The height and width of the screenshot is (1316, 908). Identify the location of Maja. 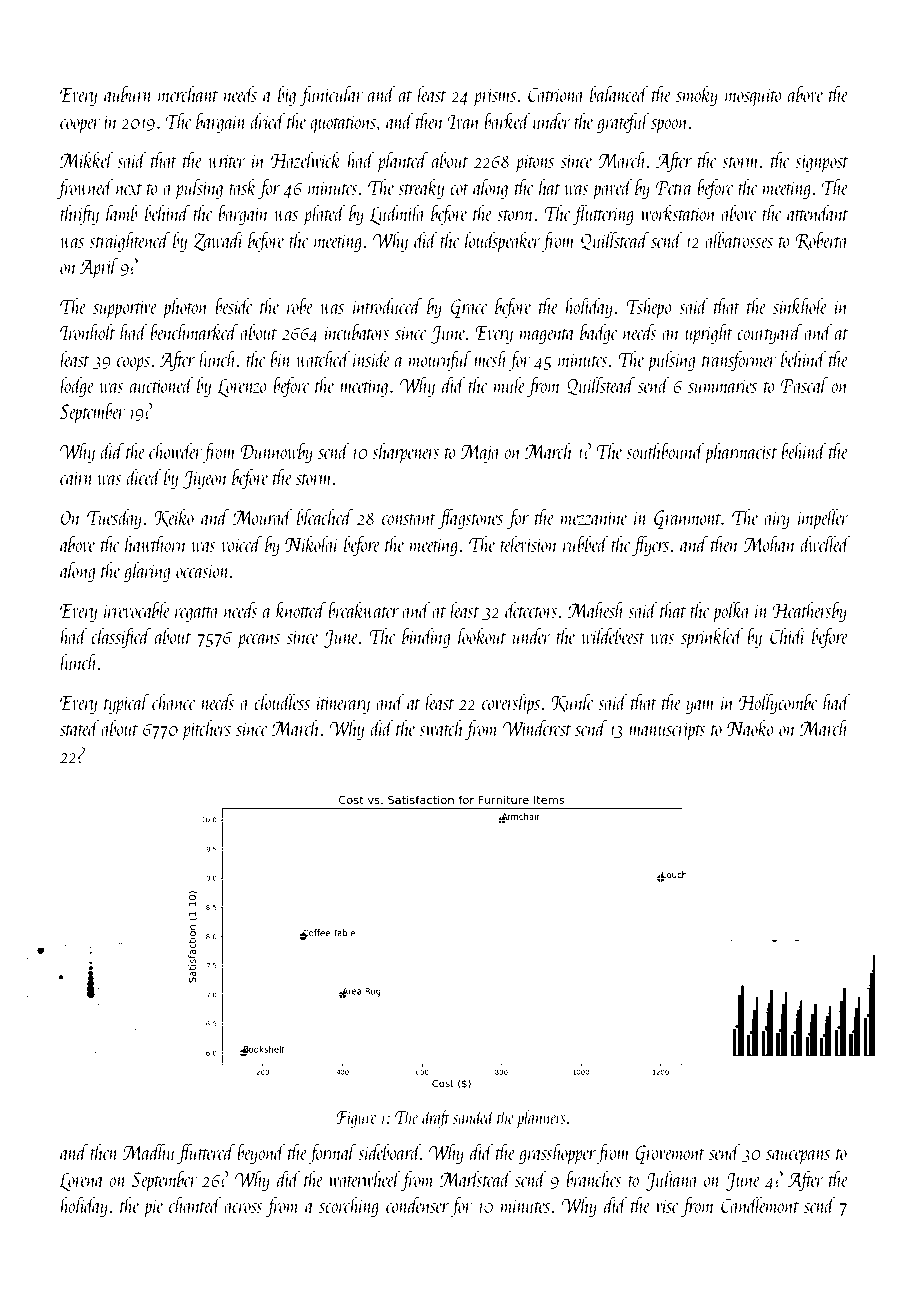
(480, 453).
